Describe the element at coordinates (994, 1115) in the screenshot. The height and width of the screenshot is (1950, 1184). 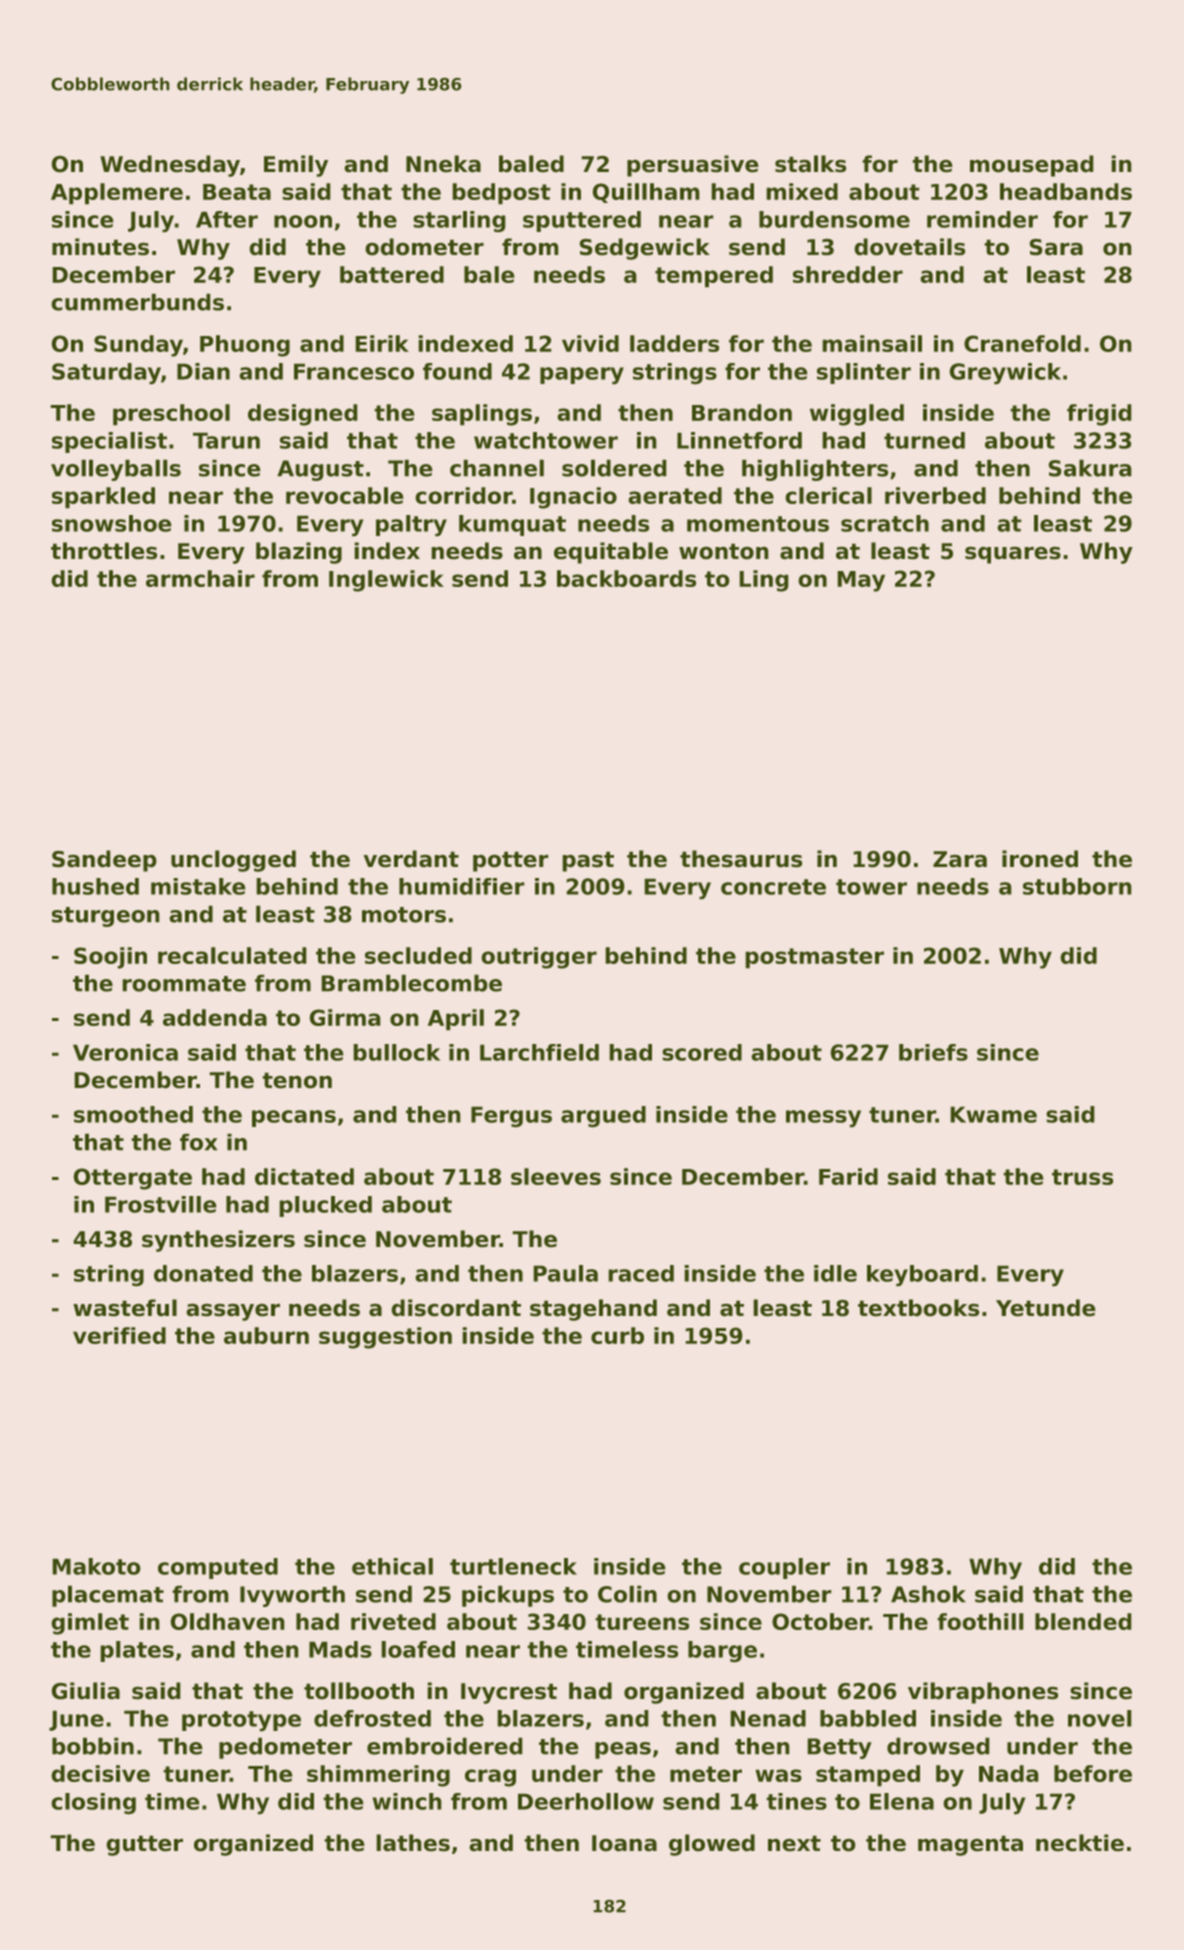
I see `Kwame` at that location.
